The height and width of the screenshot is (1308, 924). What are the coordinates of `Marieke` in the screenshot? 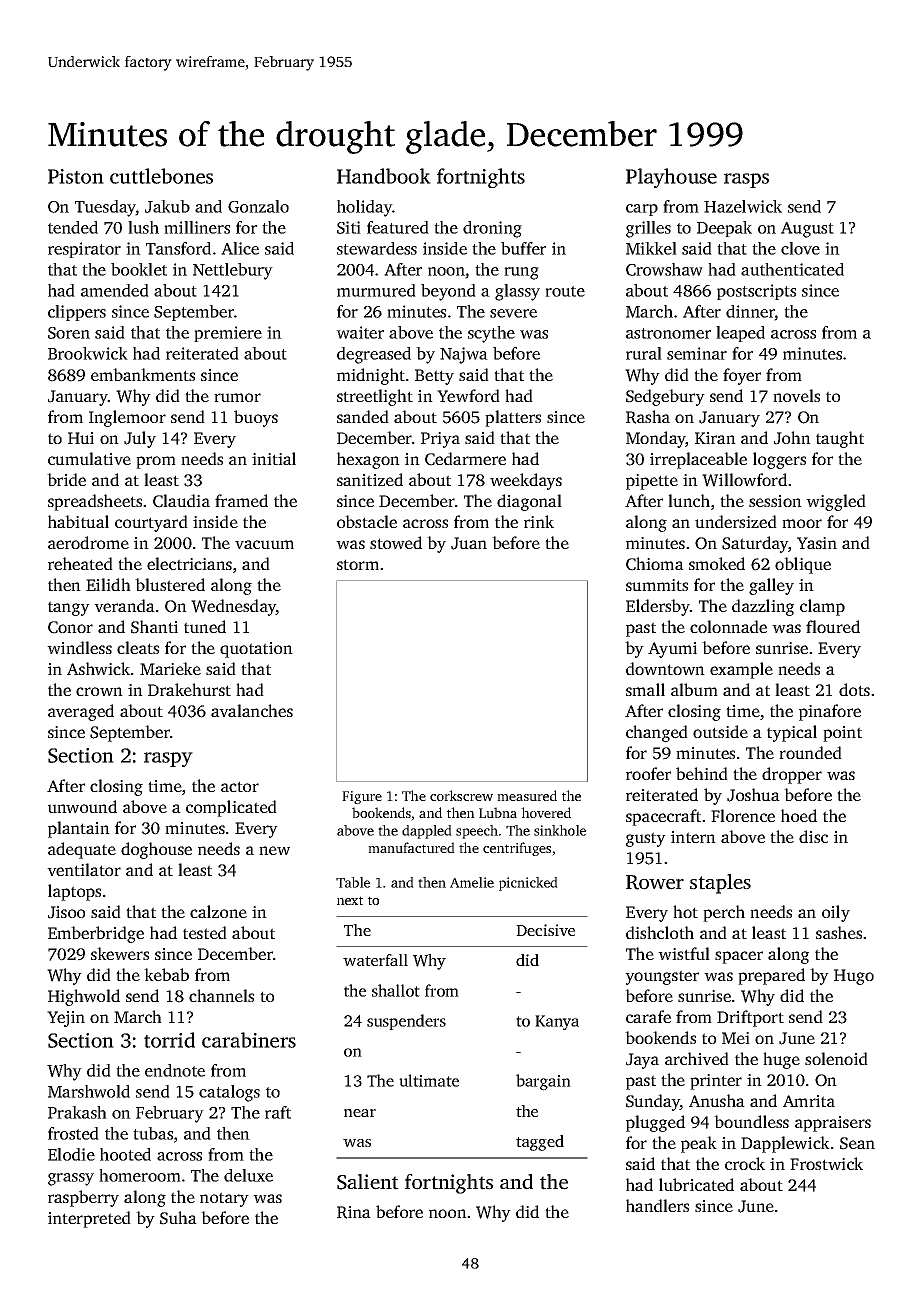 It's located at (170, 668).
